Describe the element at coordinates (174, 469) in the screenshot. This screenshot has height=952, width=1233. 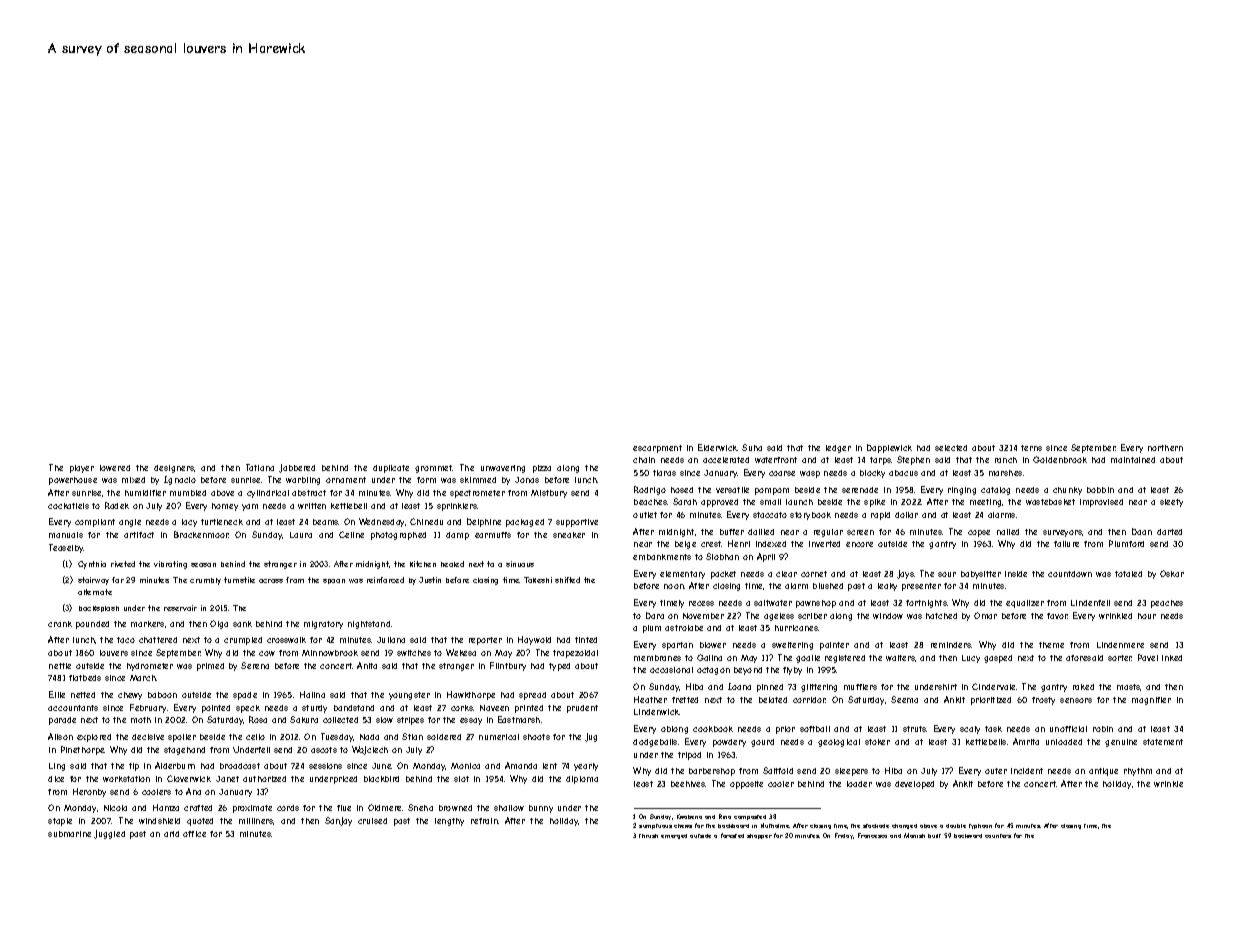
I see `designers` at that location.
